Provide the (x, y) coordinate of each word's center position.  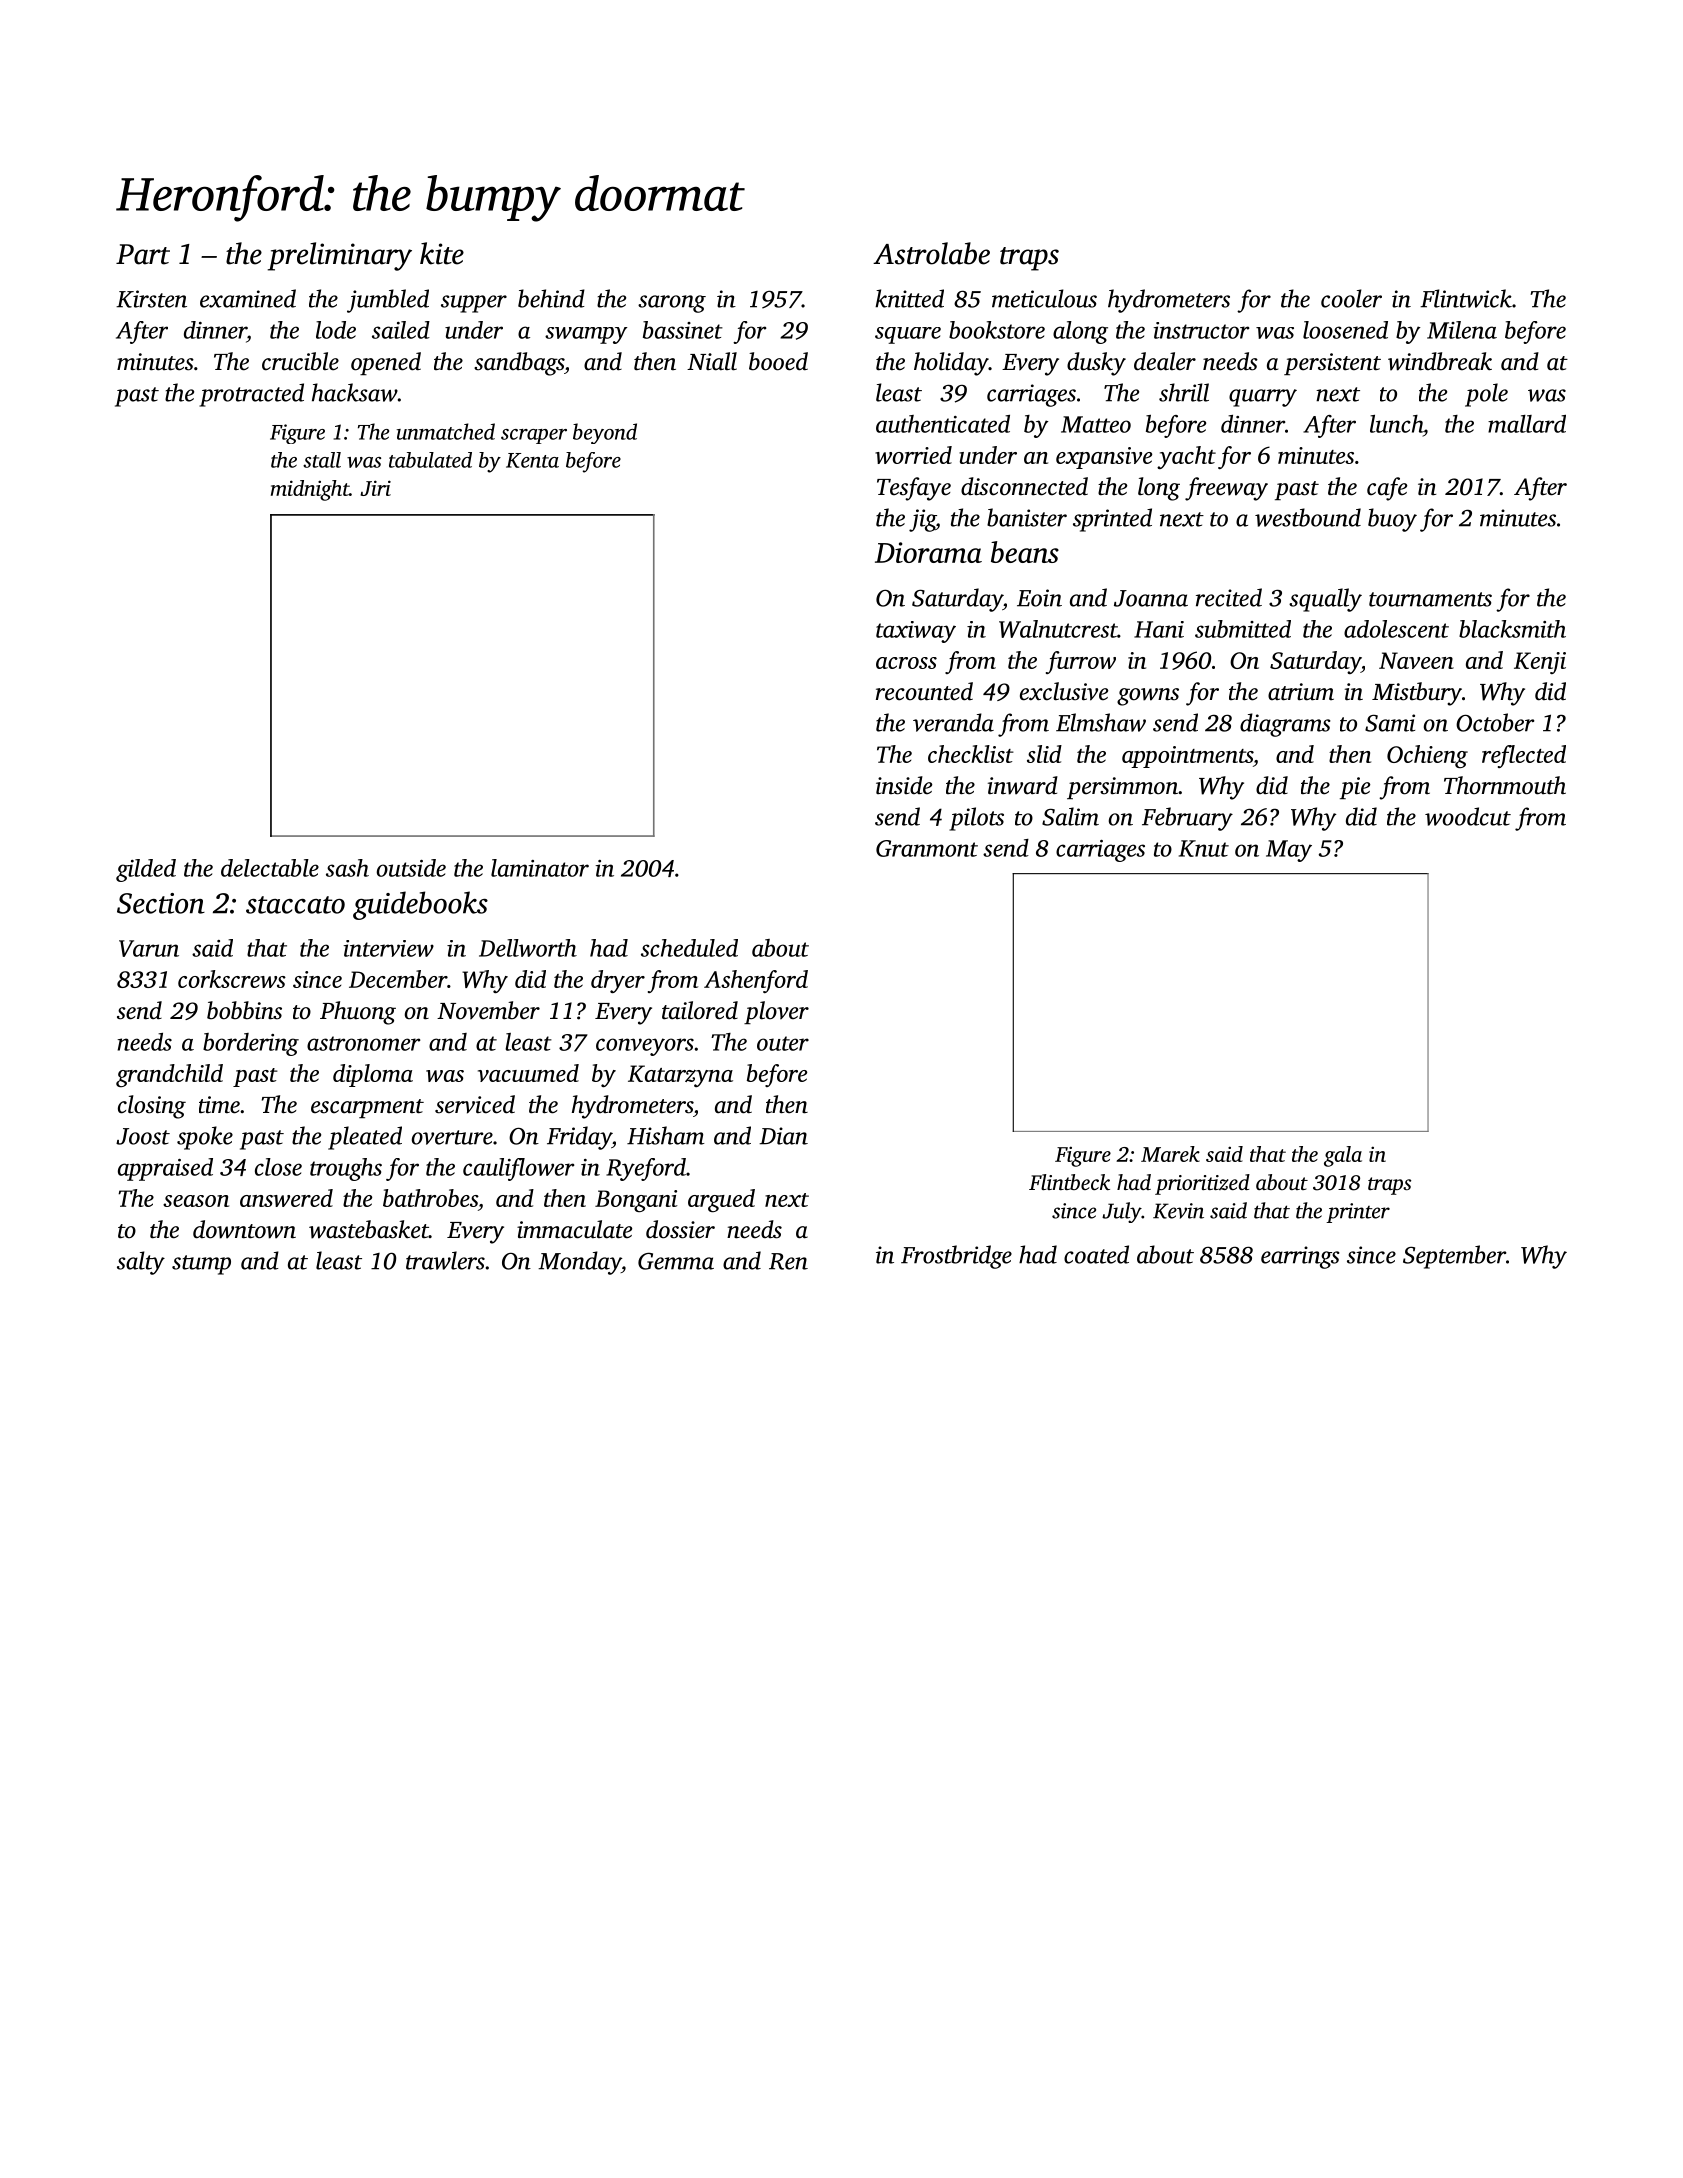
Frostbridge (956, 1257)
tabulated (430, 460)
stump (201, 1265)
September (1454, 1257)
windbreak (1440, 361)
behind (551, 298)
